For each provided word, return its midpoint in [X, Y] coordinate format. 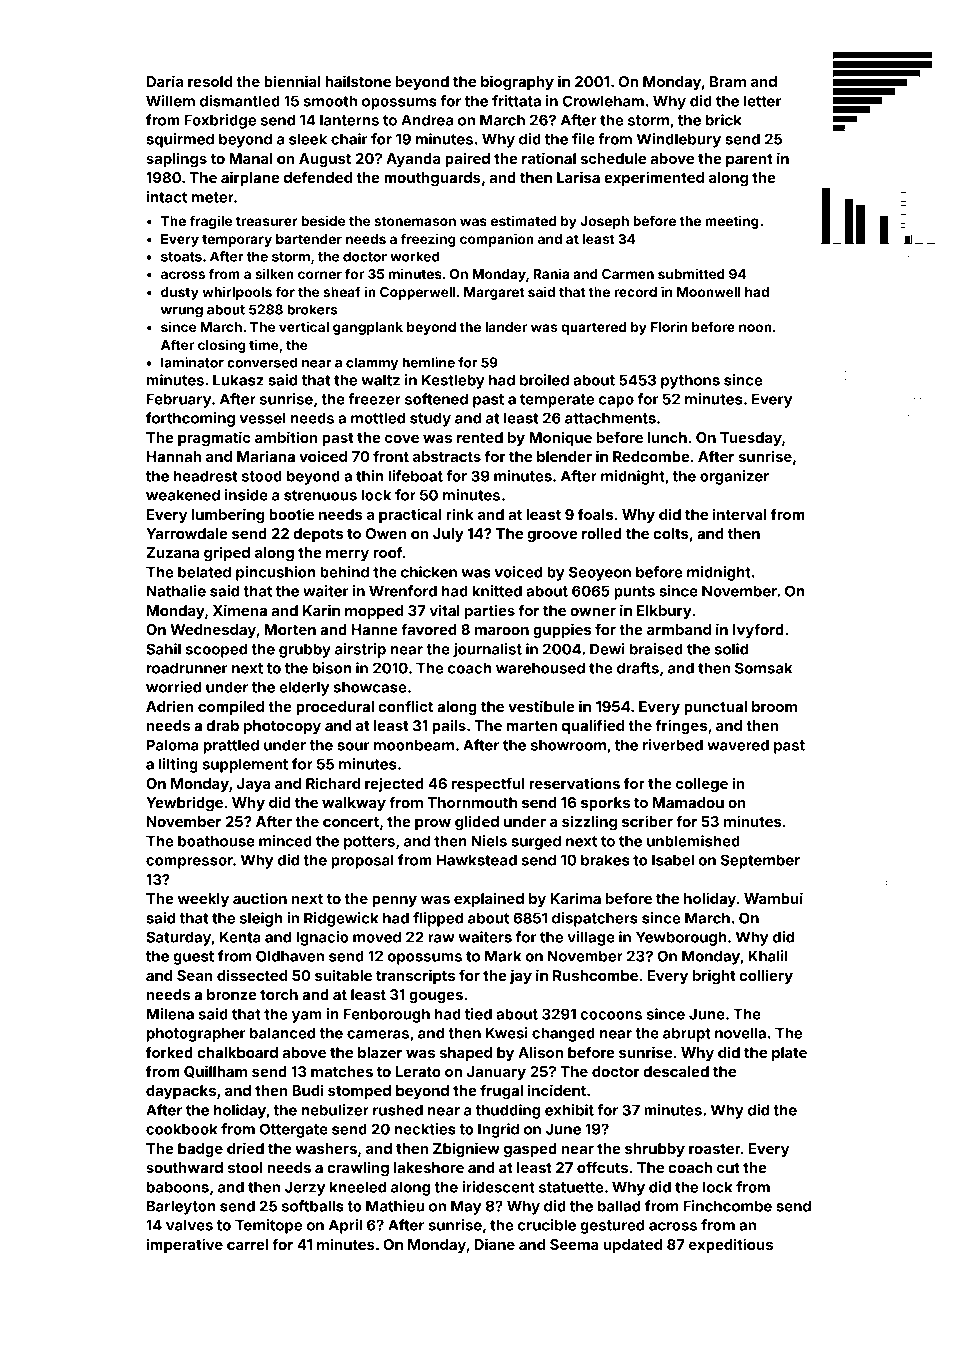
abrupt [687, 1034]
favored [429, 629]
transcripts [415, 976]
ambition [286, 437]
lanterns [349, 120]
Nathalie [176, 591]
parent [749, 160]
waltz [381, 380]
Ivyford [758, 630]
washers [326, 1148]
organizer [734, 477]
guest [193, 958]
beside [323, 220]
